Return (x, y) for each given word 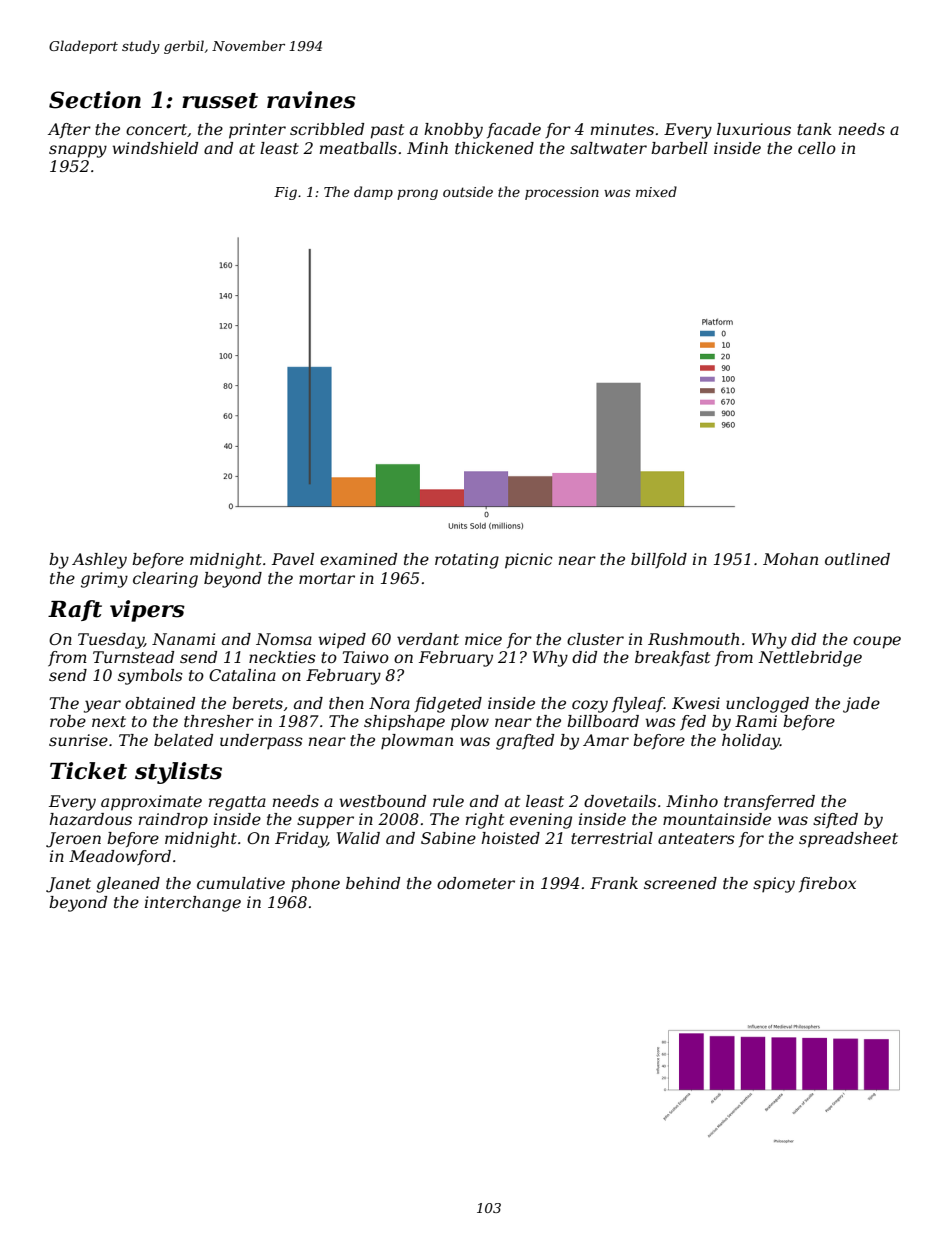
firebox (827, 884)
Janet (68, 885)
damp (373, 193)
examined (358, 559)
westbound (382, 801)
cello (817, 148)
